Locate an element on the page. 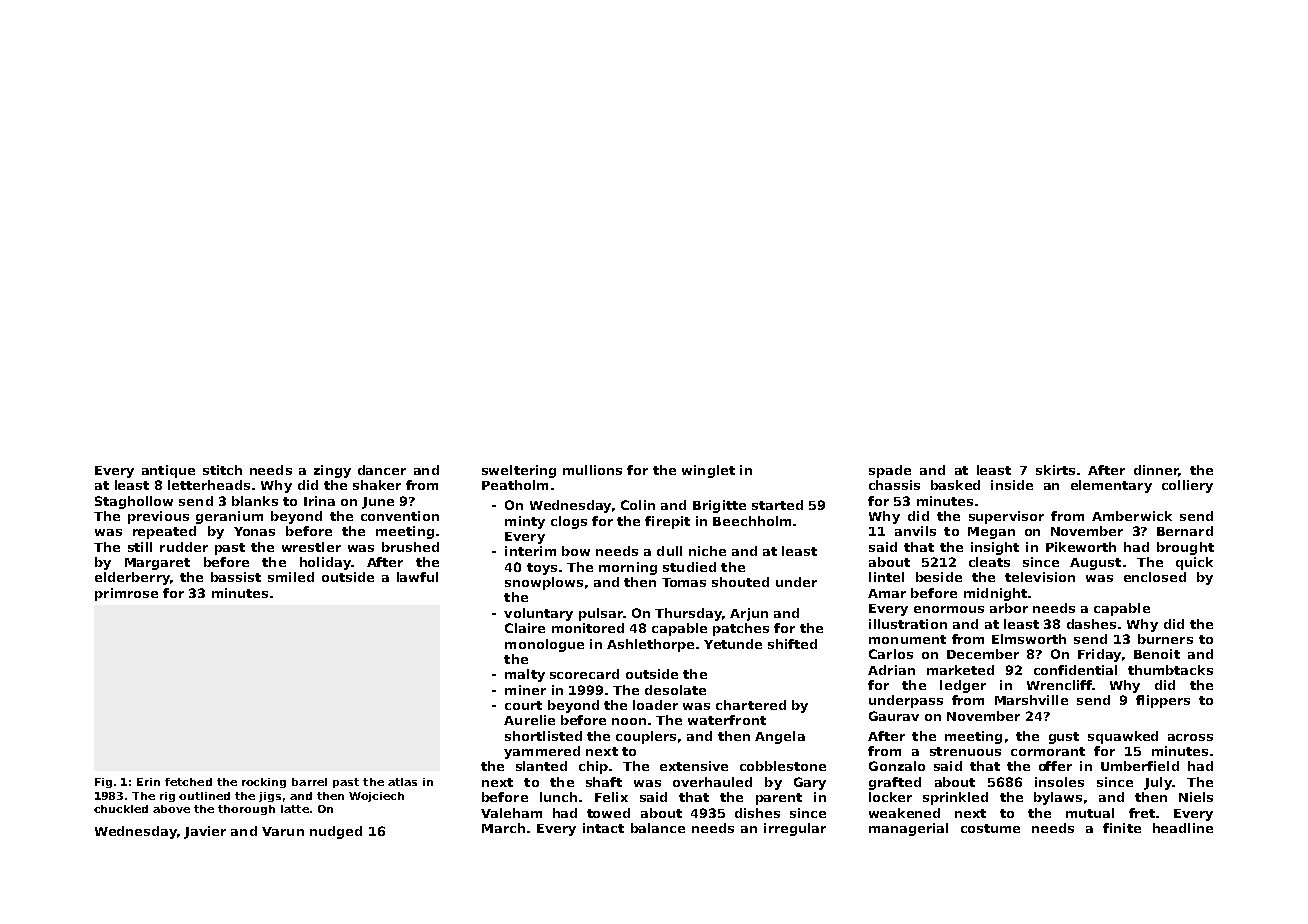 Image resolution: width=1308 pixels, height=924 pixels. enclosed is located at coordinates (1155, 577).
